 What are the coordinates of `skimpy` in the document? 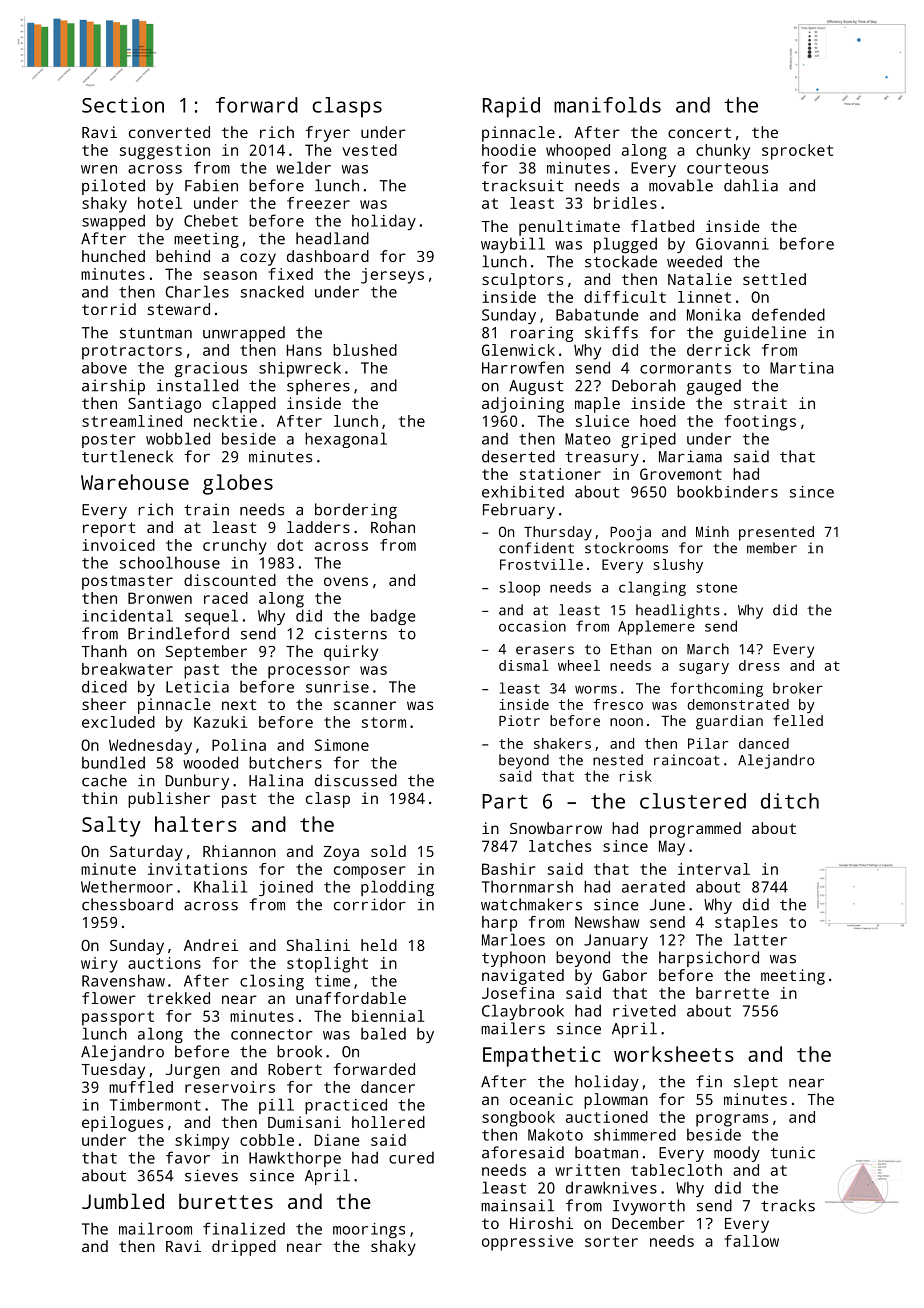 It's located at (202, 1142).
